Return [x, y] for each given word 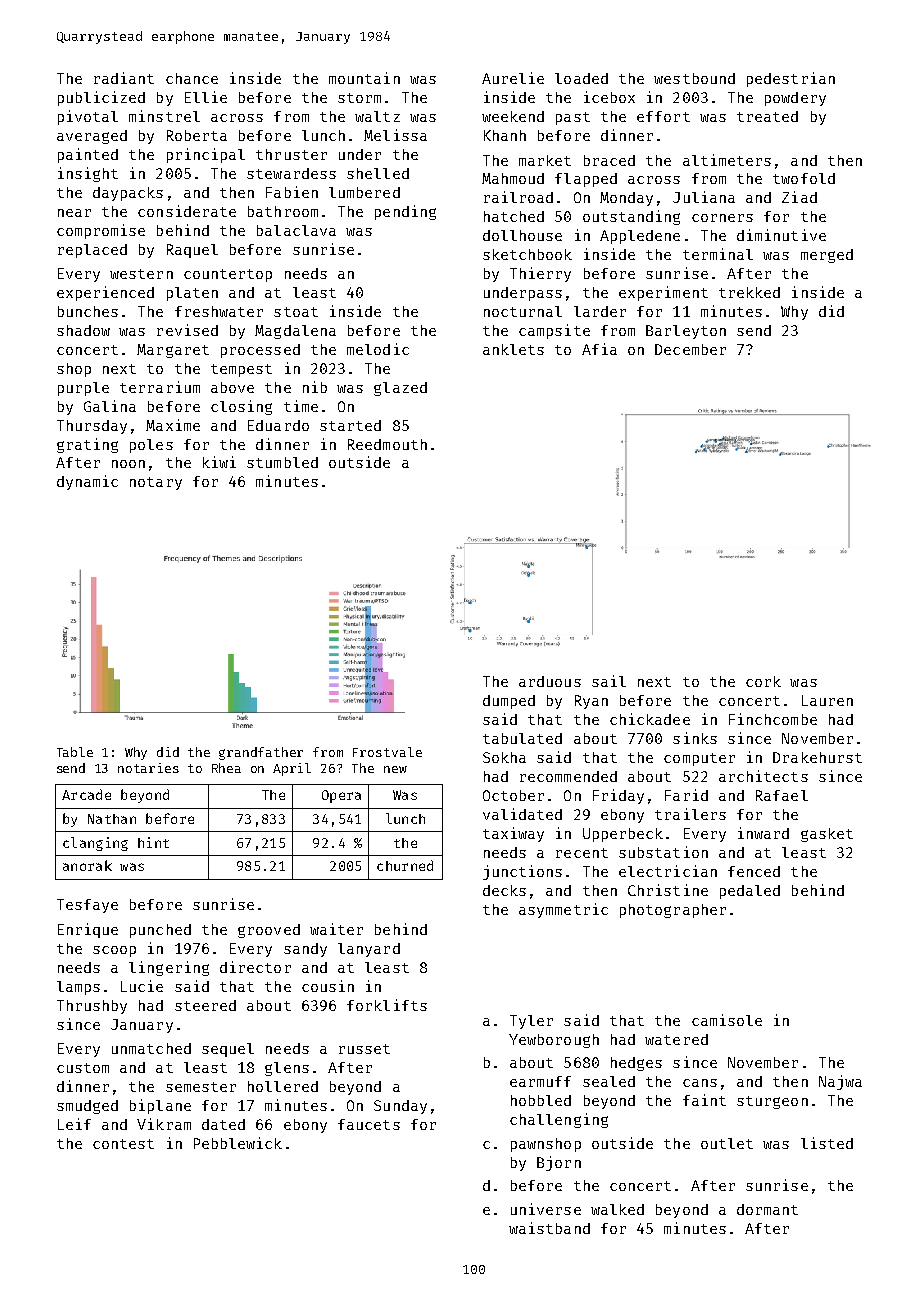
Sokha [504, 757]
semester [201, 1087]
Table [75, 752]
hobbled [541, 1100]
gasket [827, 835]
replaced [92, 251]
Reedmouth [387, 444]
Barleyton [686, 332]
